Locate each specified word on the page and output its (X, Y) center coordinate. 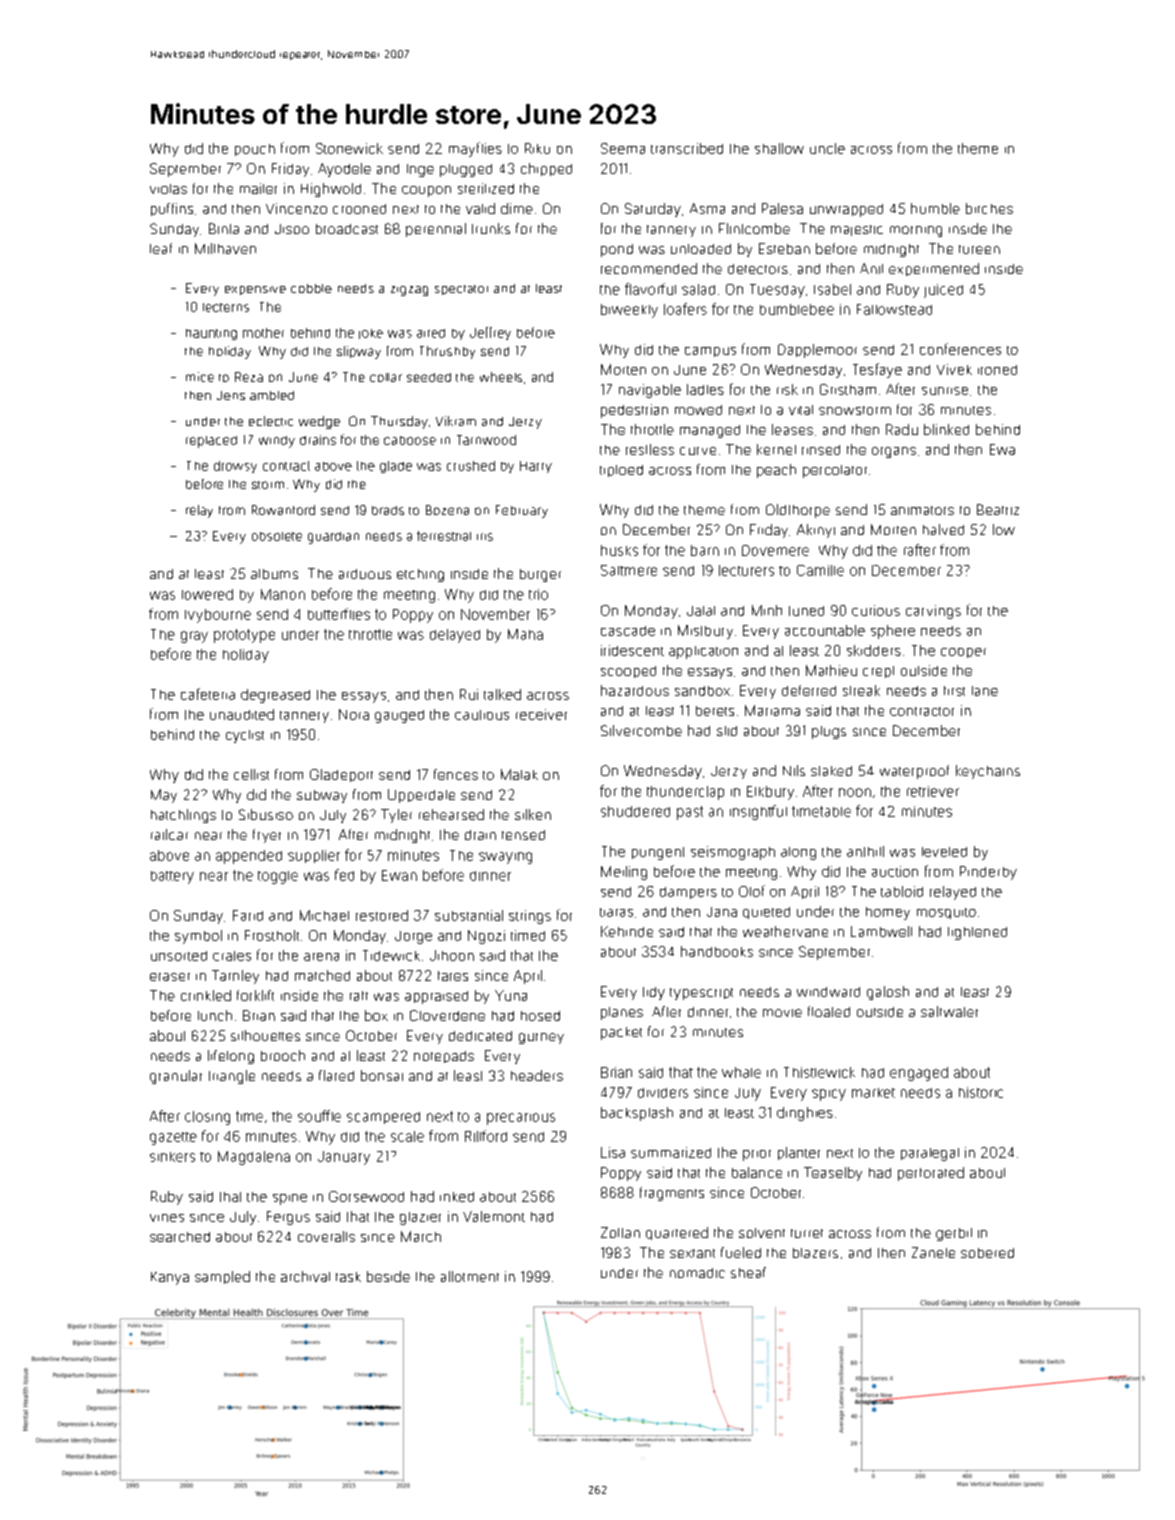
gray (194, 637)
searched (180, 1237)
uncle (827, 148)
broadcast (347, 229)
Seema (623, 148)
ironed (997, 370)
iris (485, 537)
